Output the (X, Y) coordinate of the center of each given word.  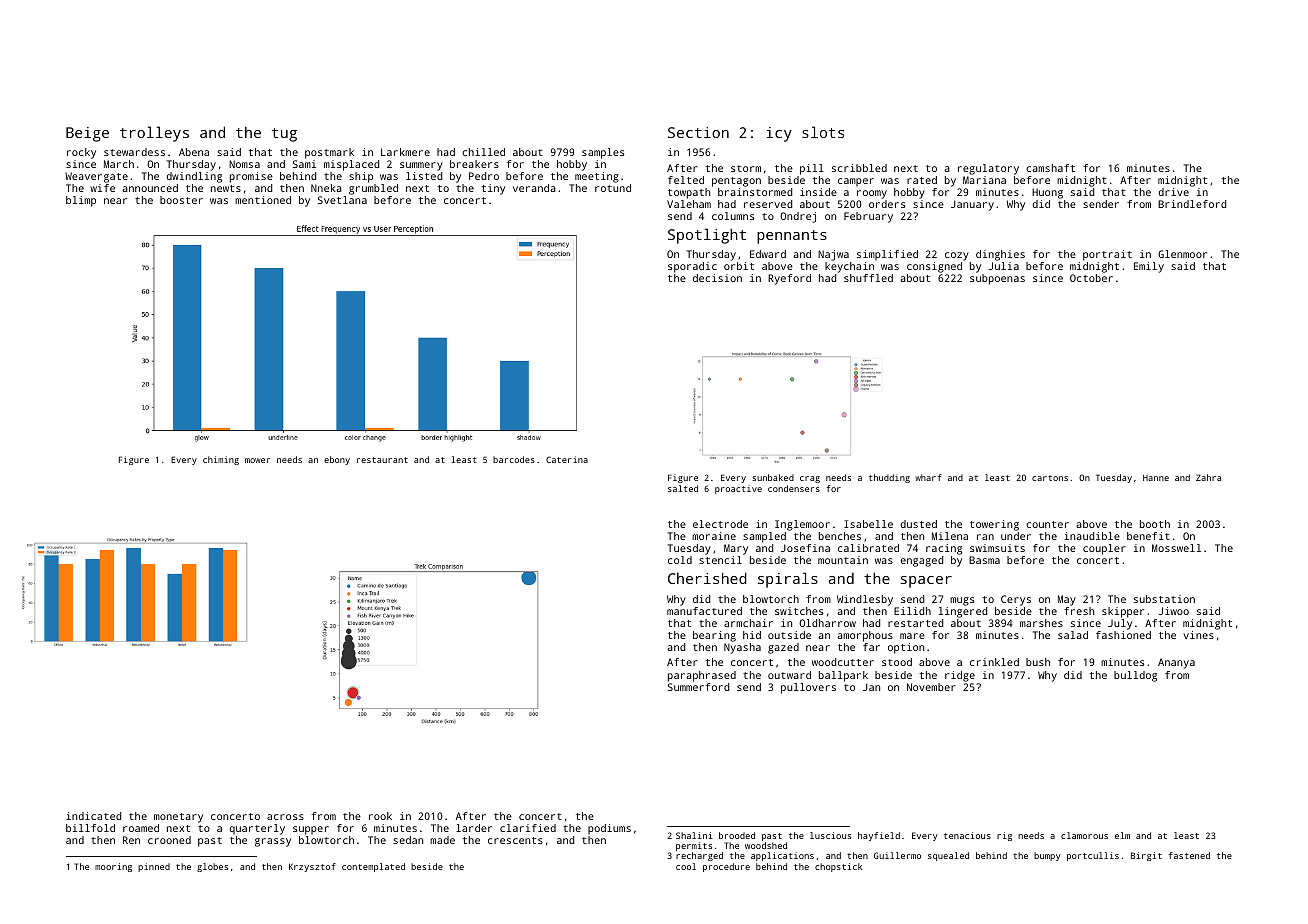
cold (680, 560)
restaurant (382, 460)
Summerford (698, 687)
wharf (928, 477)
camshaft (1050, 168)
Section (698, 132)
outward (789, 675)
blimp (81, 201)
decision (717, 278)
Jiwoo (1174, 611)
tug (284, 135)
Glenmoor (1182, 254)
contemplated (373, 867)
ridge (960, 676)
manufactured (704, 611)
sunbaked (773, 477)
